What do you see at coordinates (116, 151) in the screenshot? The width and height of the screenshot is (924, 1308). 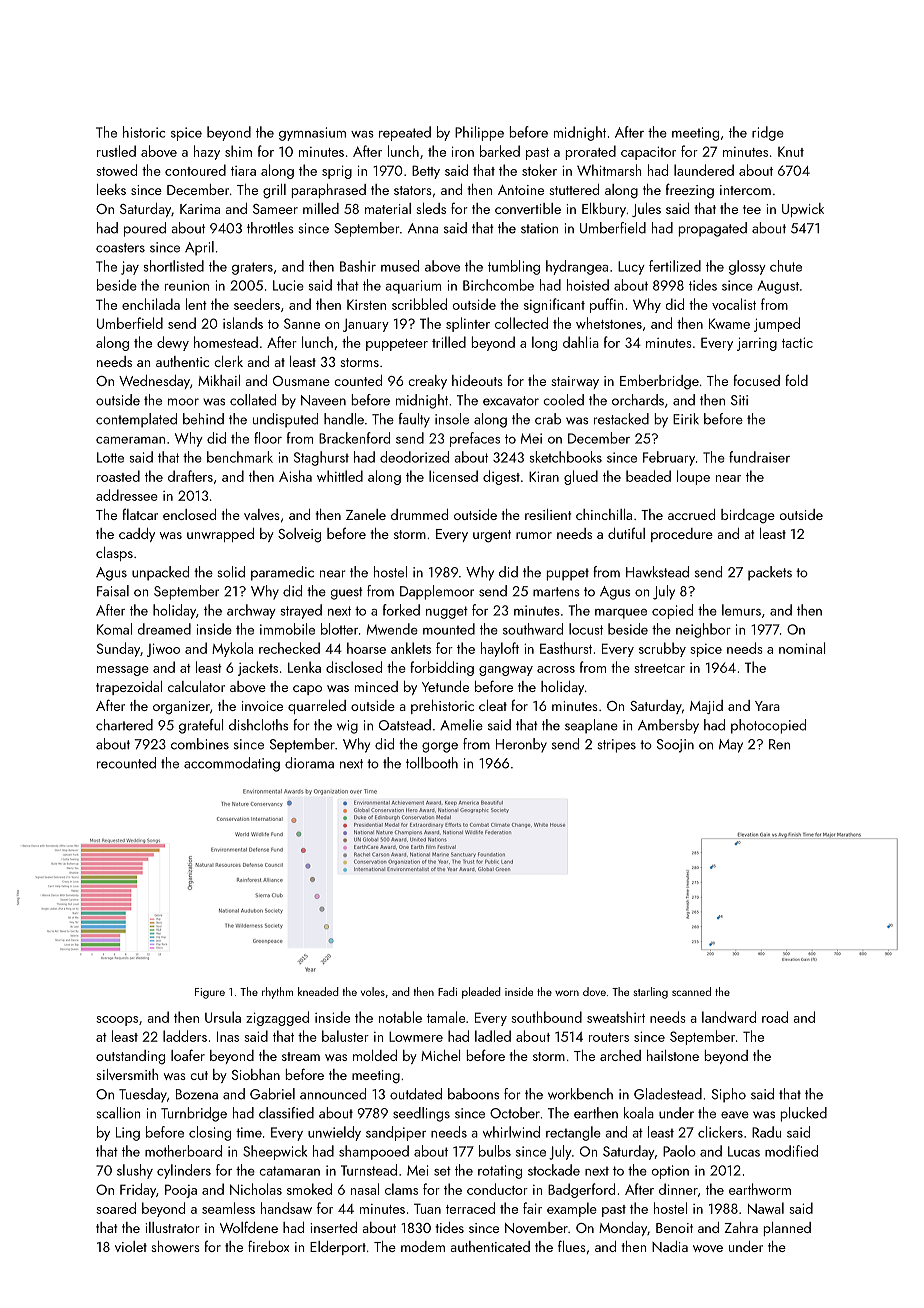 I see `rustled` at bounding box center [116, 151].
